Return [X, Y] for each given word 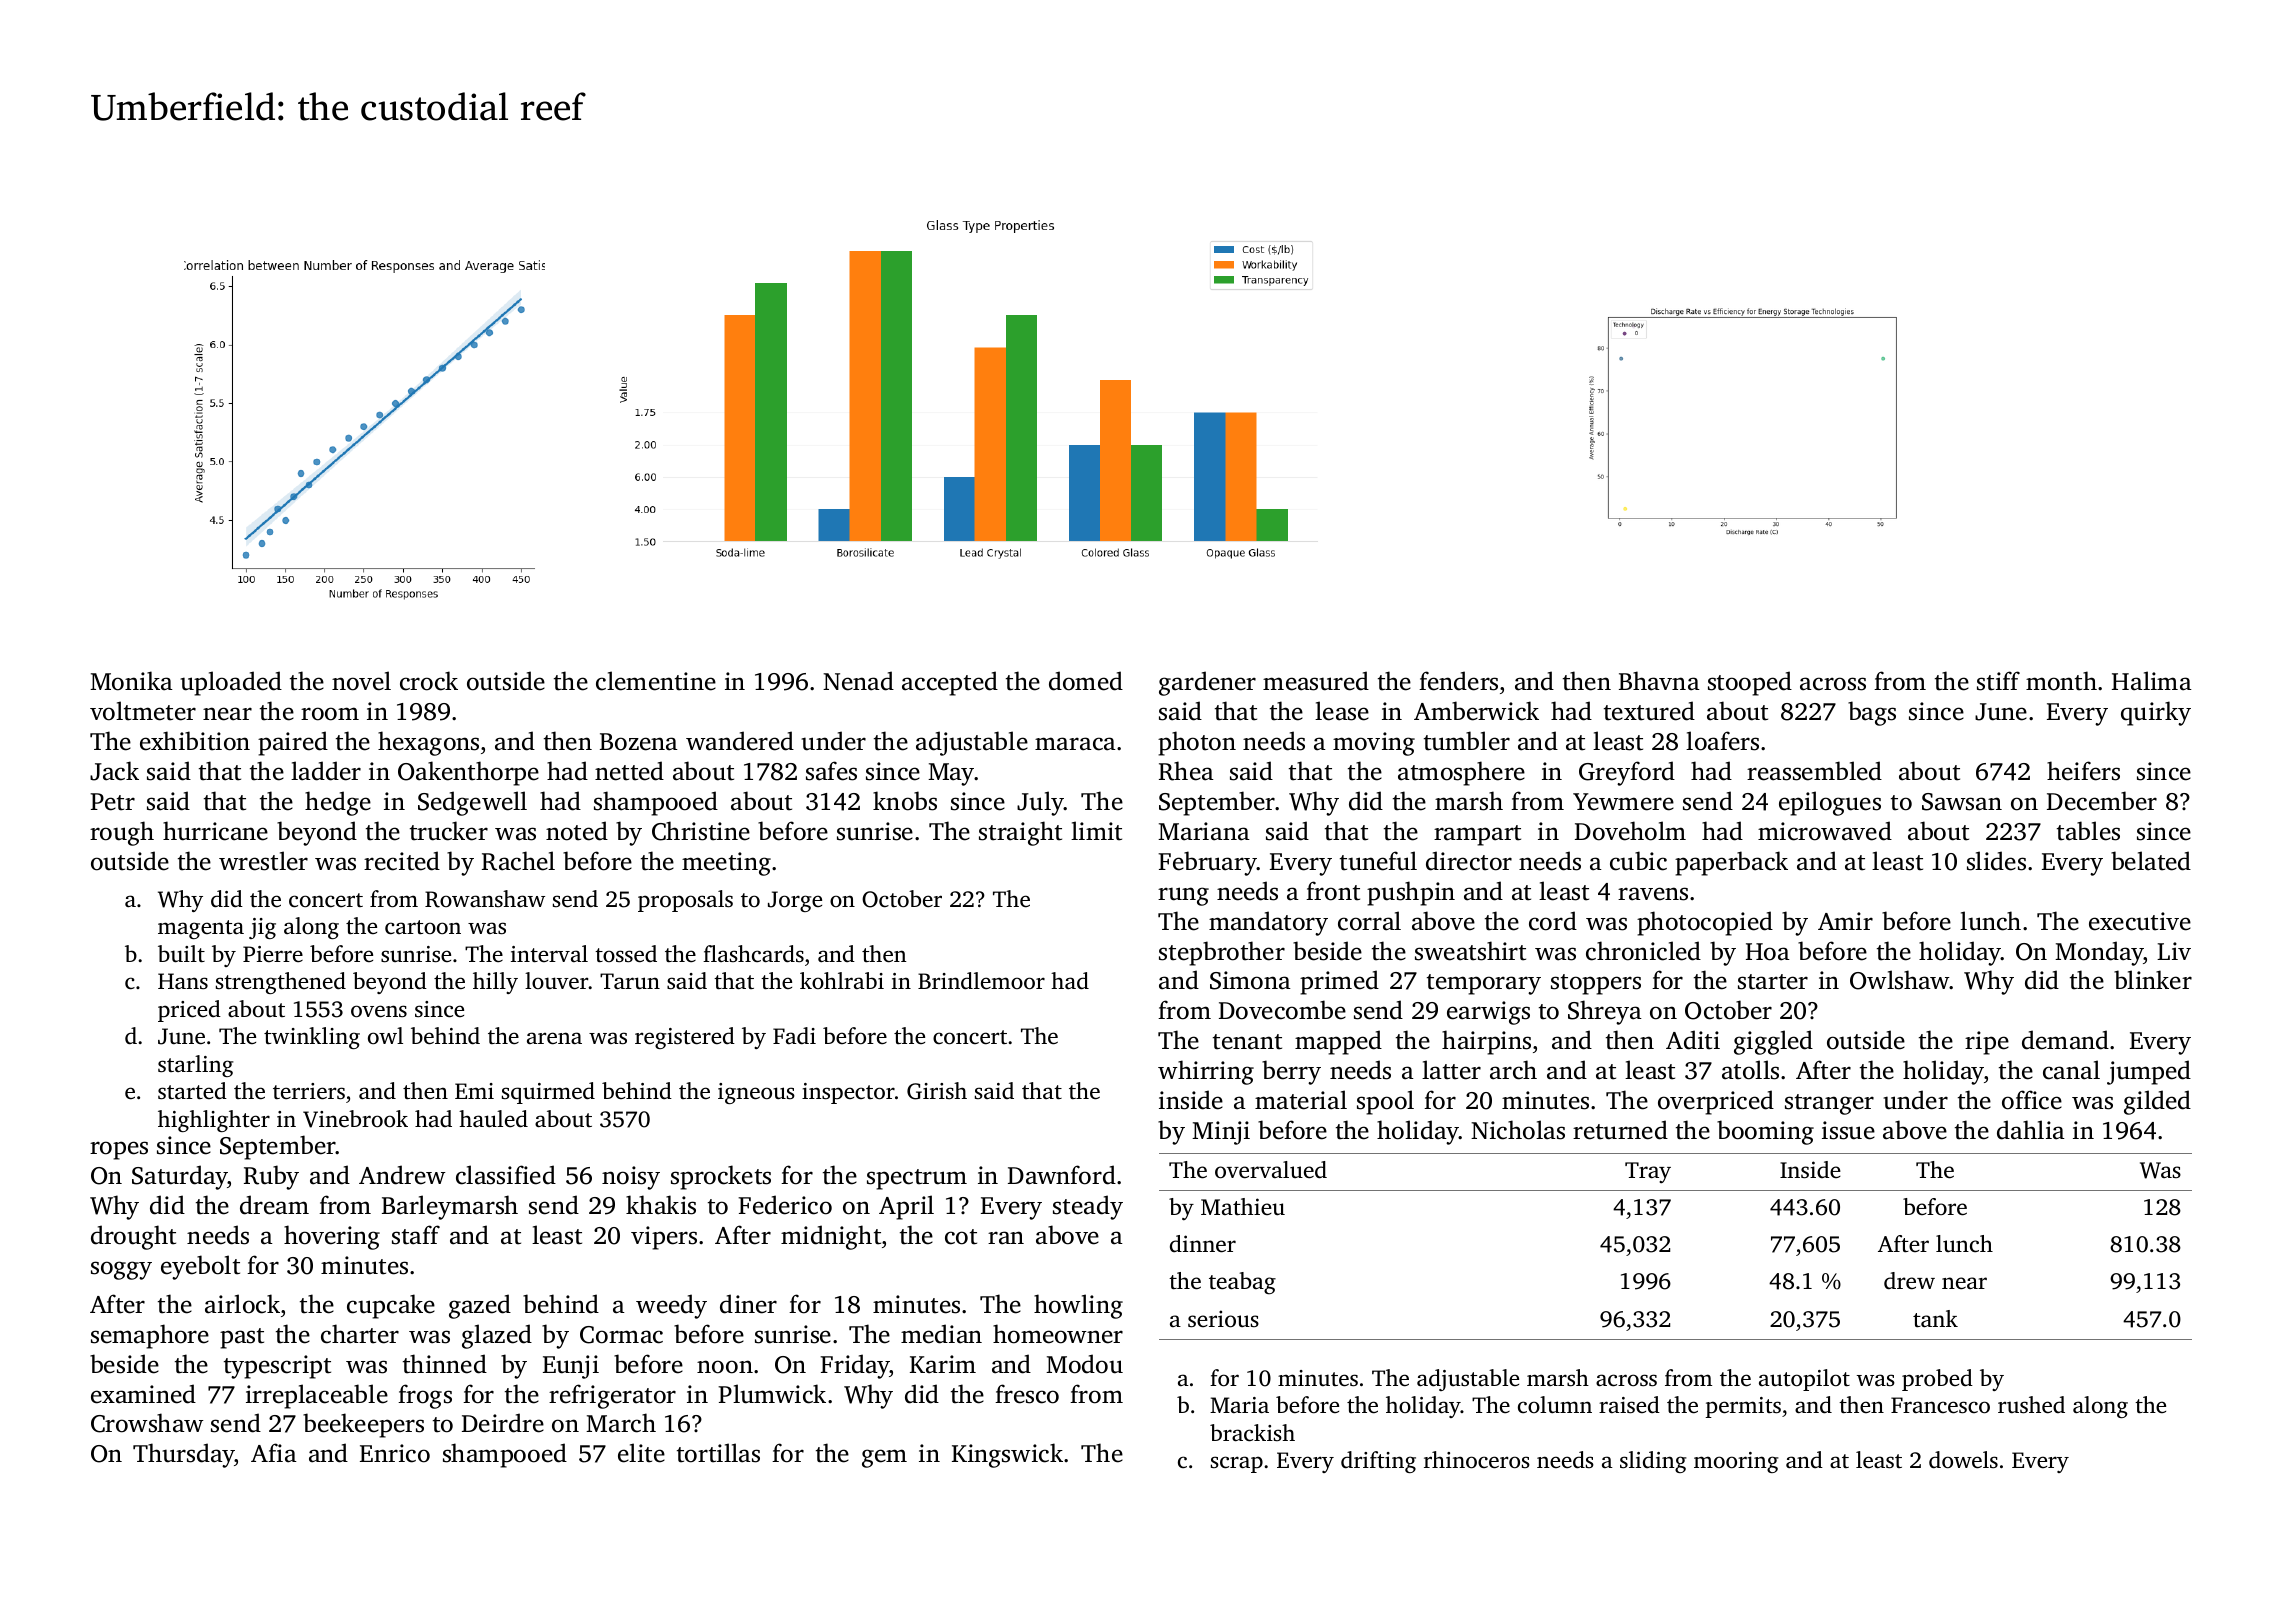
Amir [1845, 921]
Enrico [395, 1453]
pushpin [1411, 893]
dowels [1963, 1460]
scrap [1237, 1464]
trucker [449, 831]
